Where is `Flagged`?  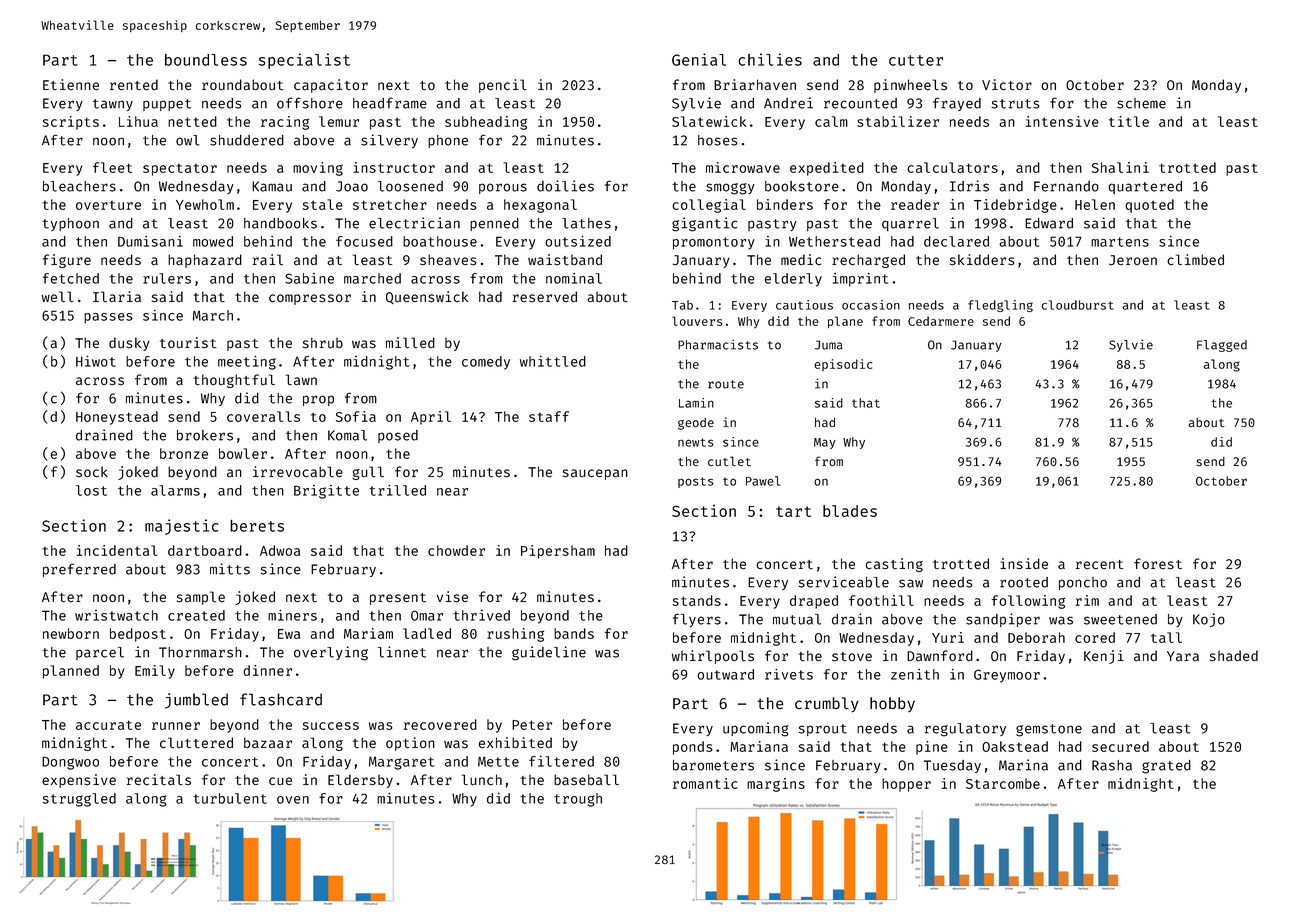
Flagged is located at coordinates (1222, 346).
